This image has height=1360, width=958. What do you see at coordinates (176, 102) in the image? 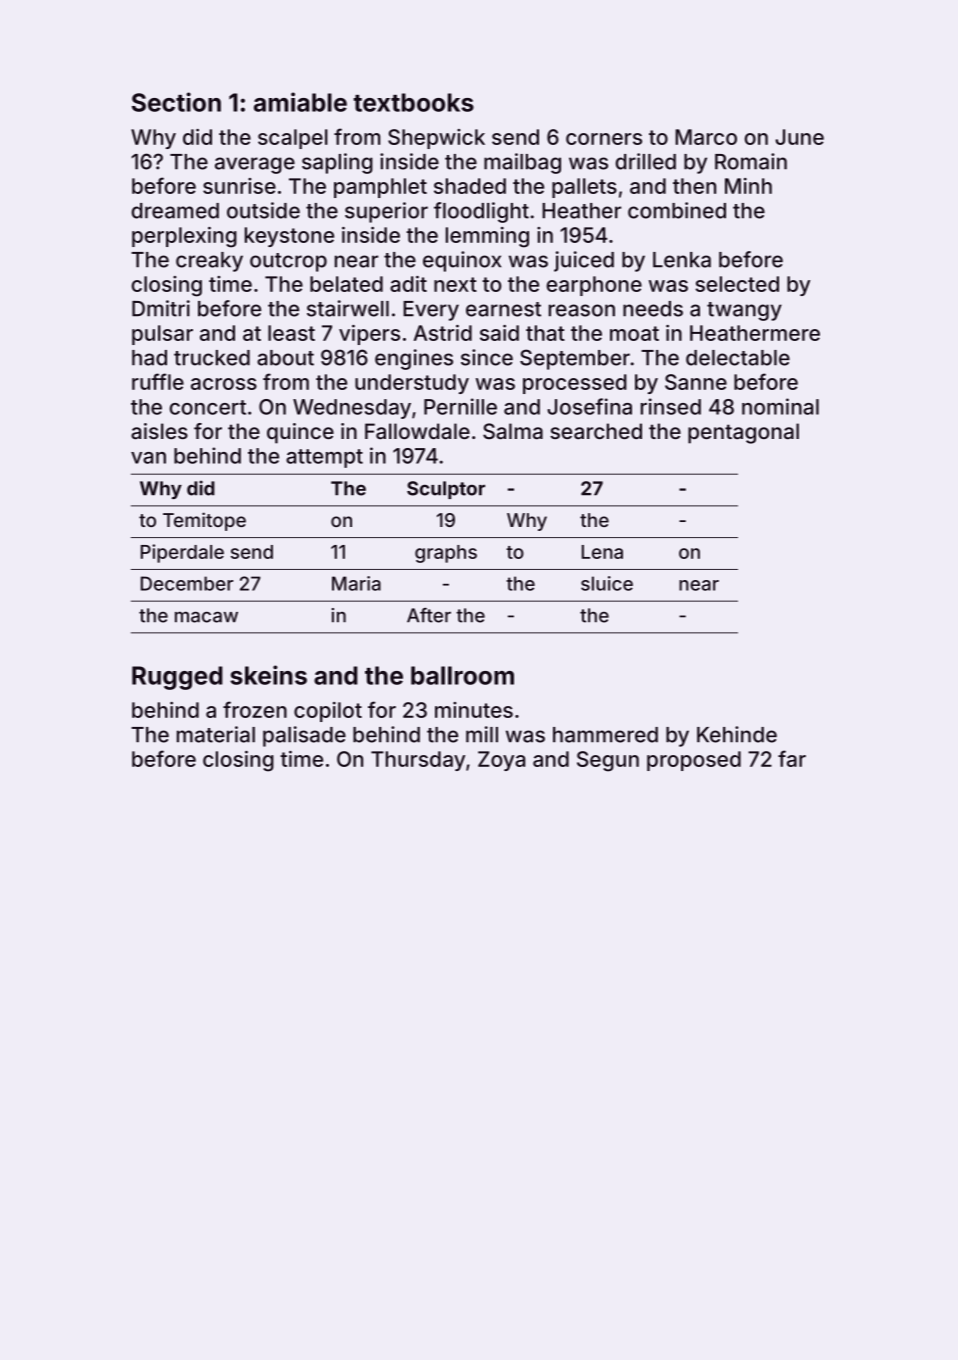
I see `Section` at bounding box center [176, 102].
